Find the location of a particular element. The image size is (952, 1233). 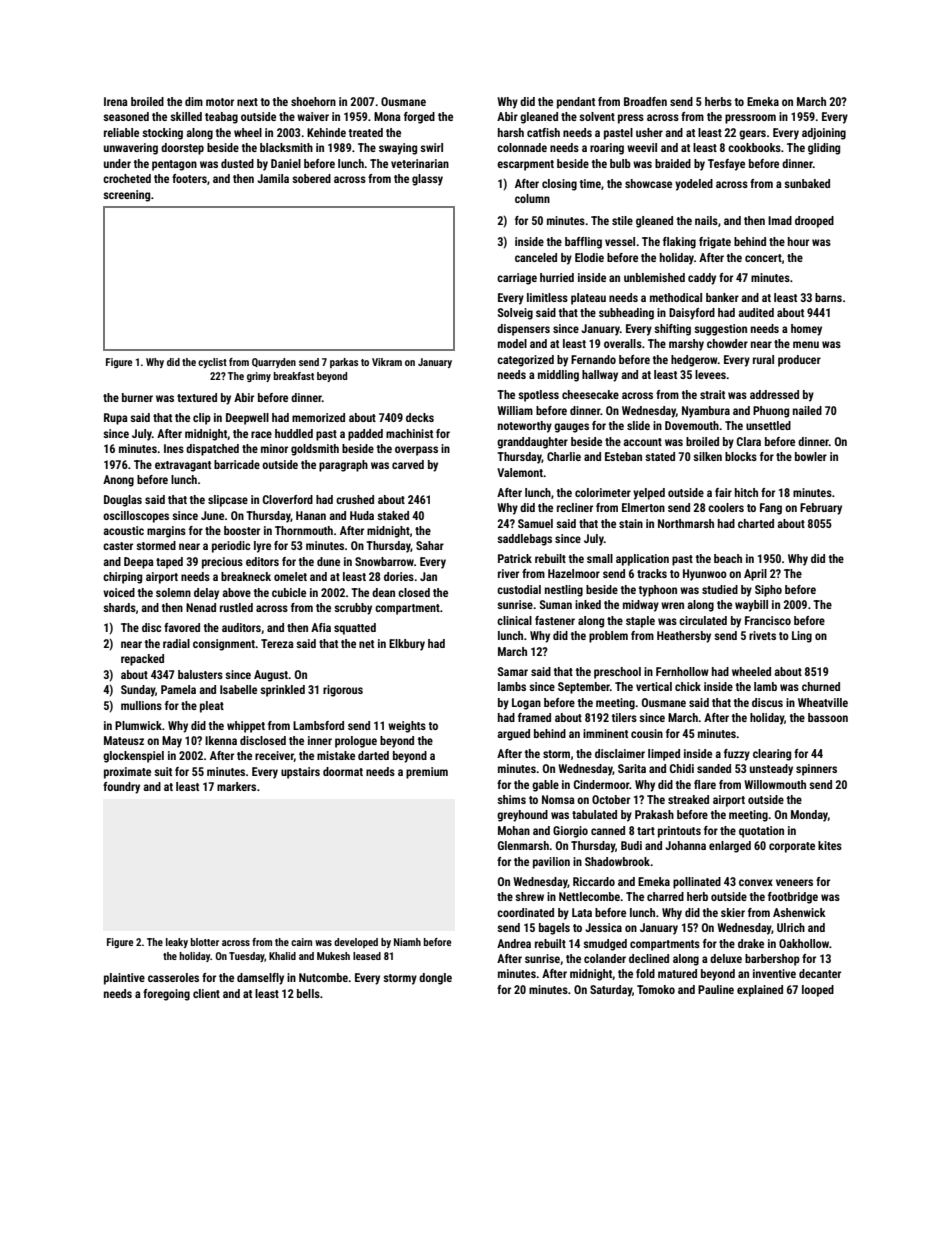

kites is located at coordinates (830, 845).
